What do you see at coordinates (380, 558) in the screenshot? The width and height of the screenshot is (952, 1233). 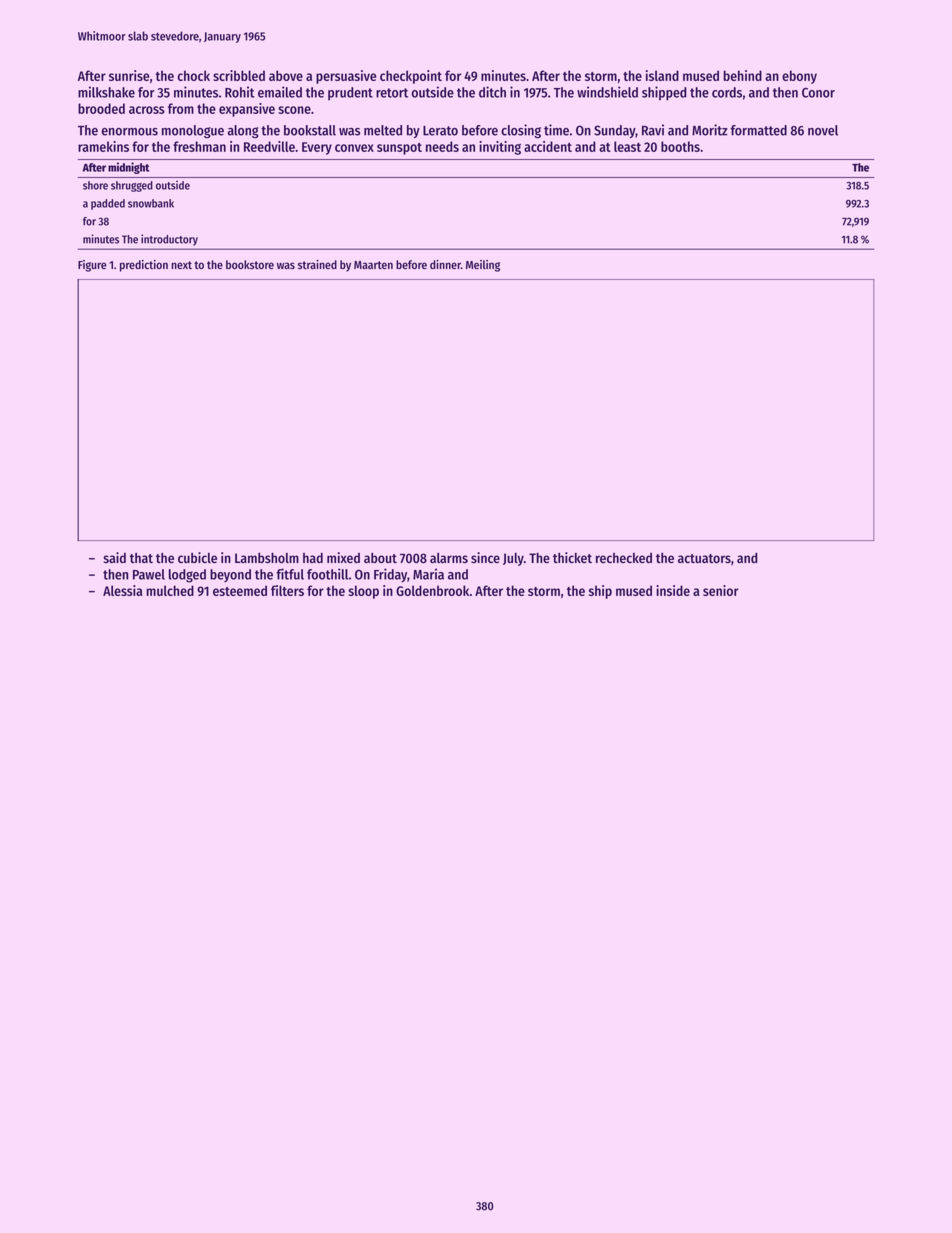 I see `about` at bounding box center [380, 558].
